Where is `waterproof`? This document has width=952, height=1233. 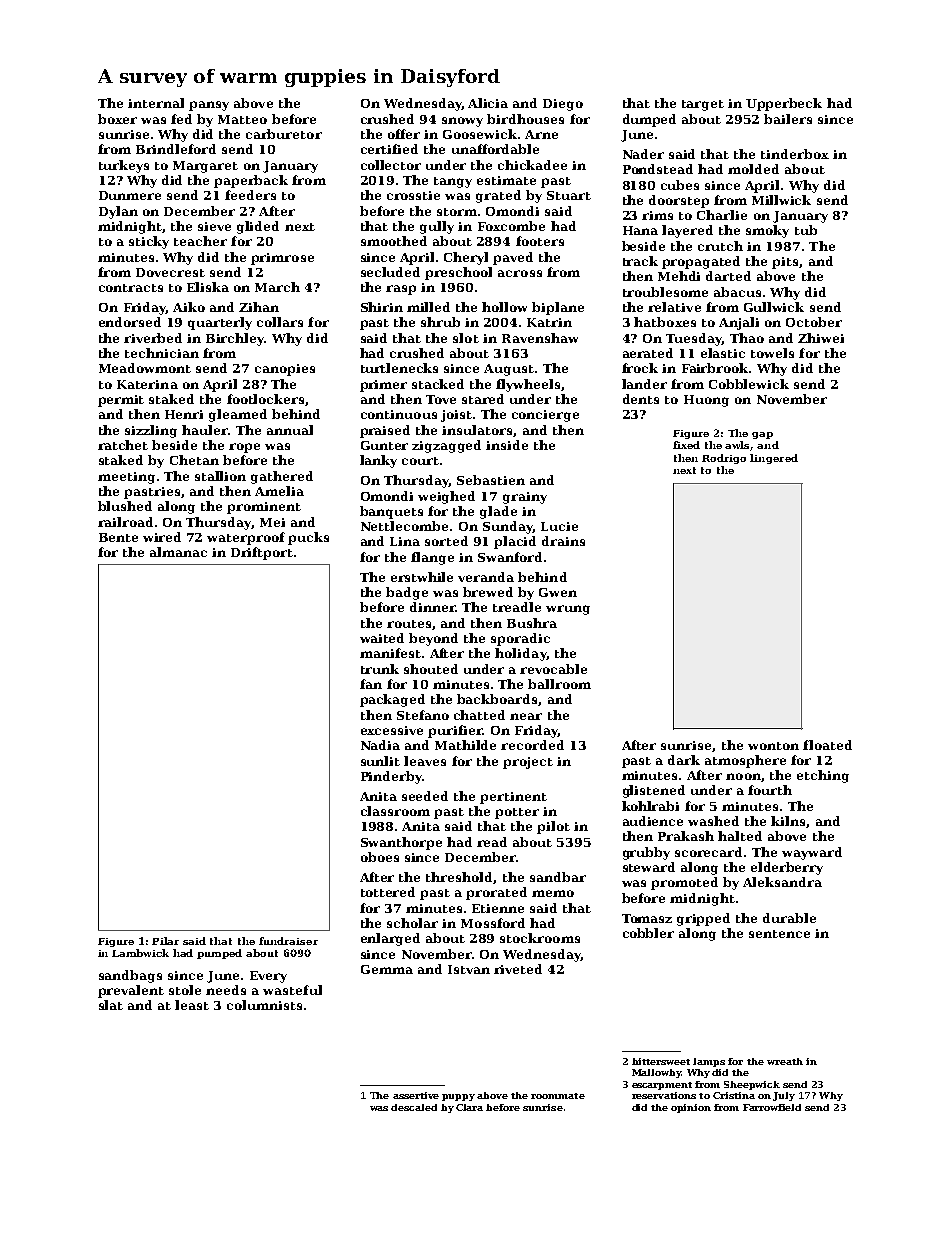 waterproof is located at coordinates (246, 538).
